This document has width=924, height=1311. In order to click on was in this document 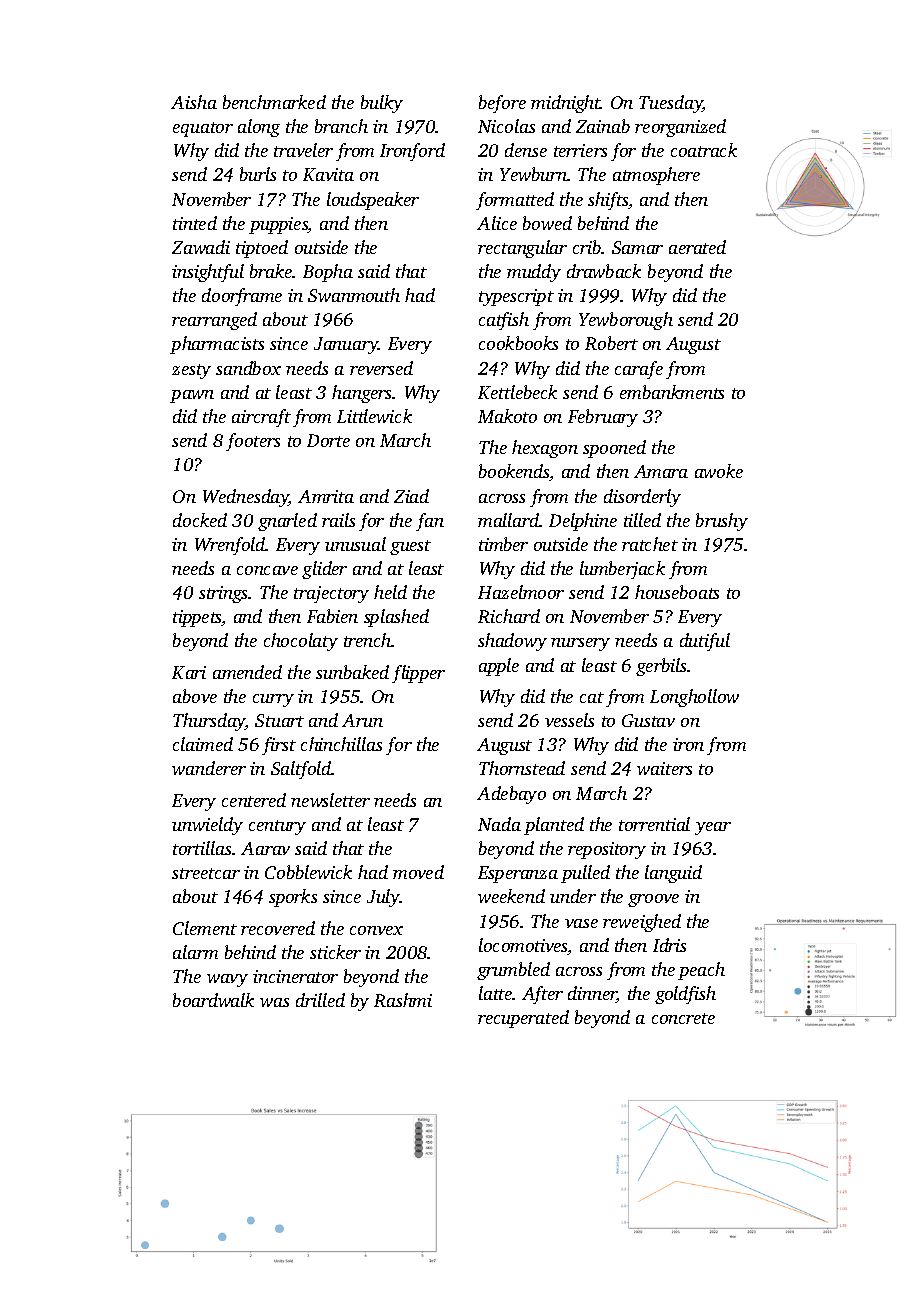, I will do `click(274, 1002)`.
